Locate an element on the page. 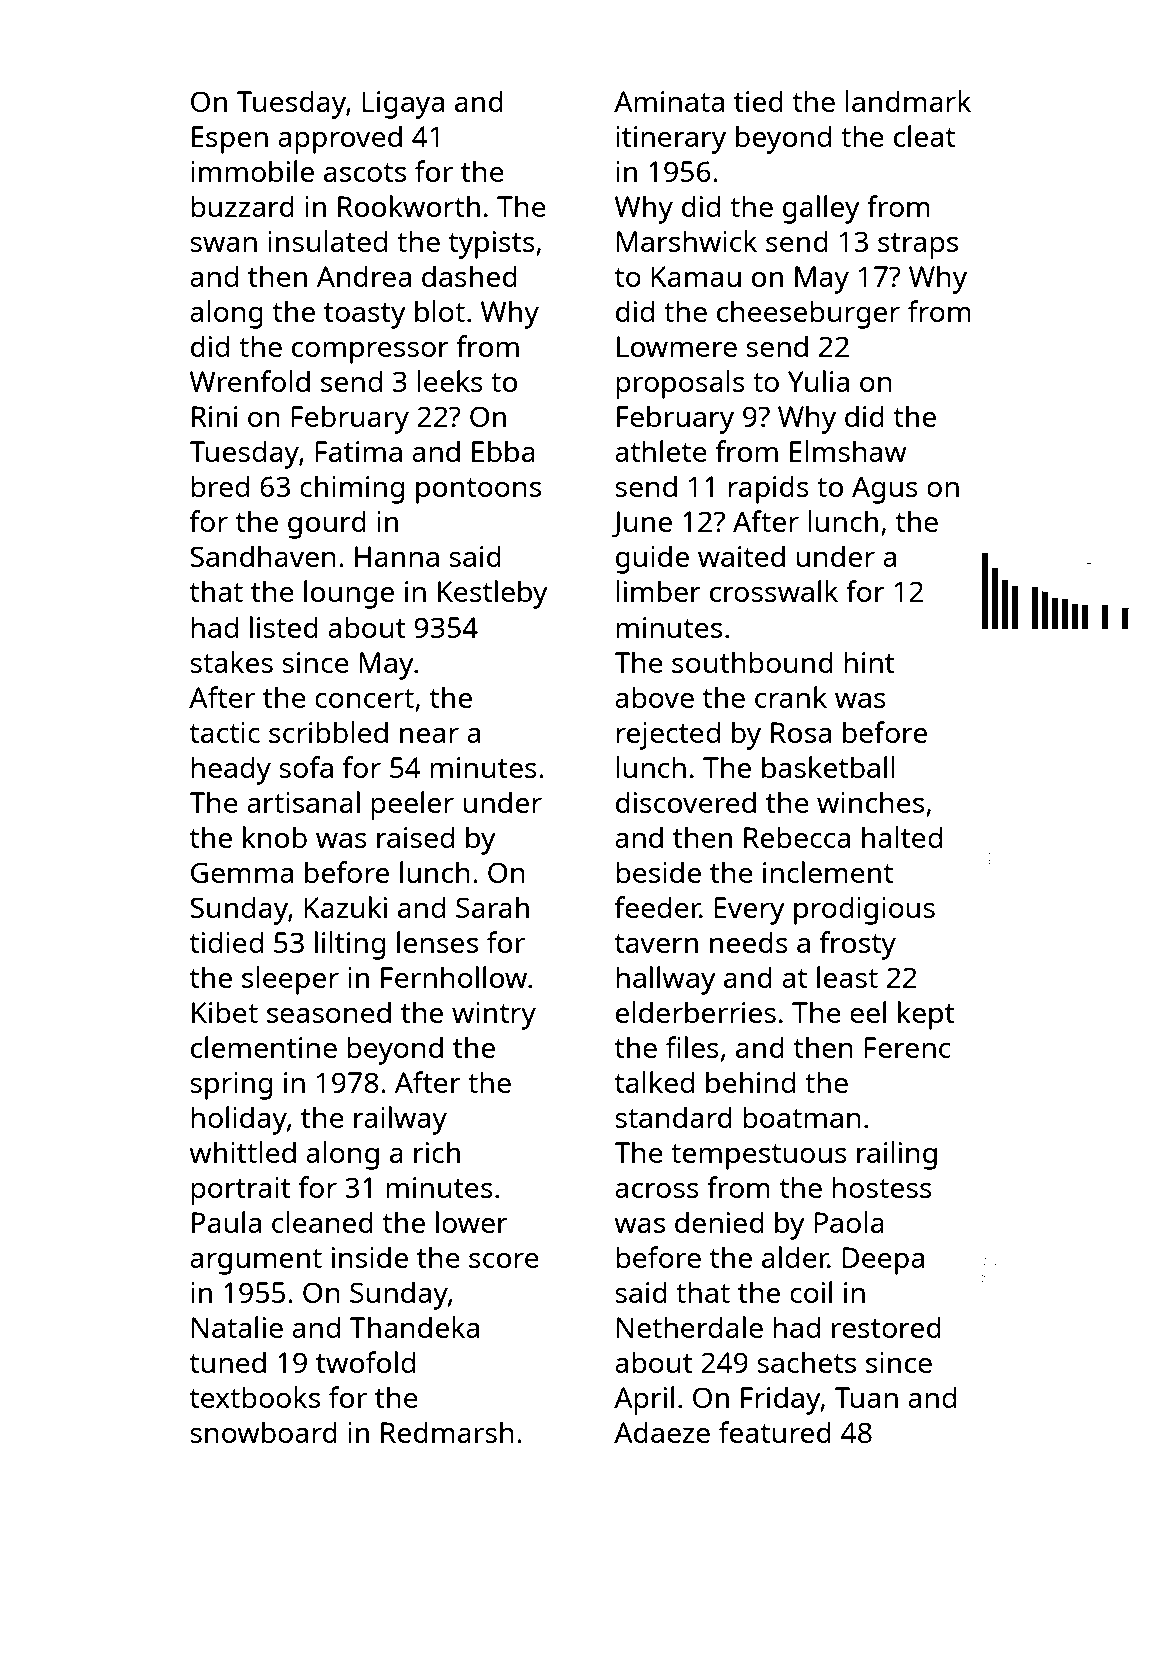 The height and width of the image is (1654, 1165). prodigious is located at coordinates (864, 910).
